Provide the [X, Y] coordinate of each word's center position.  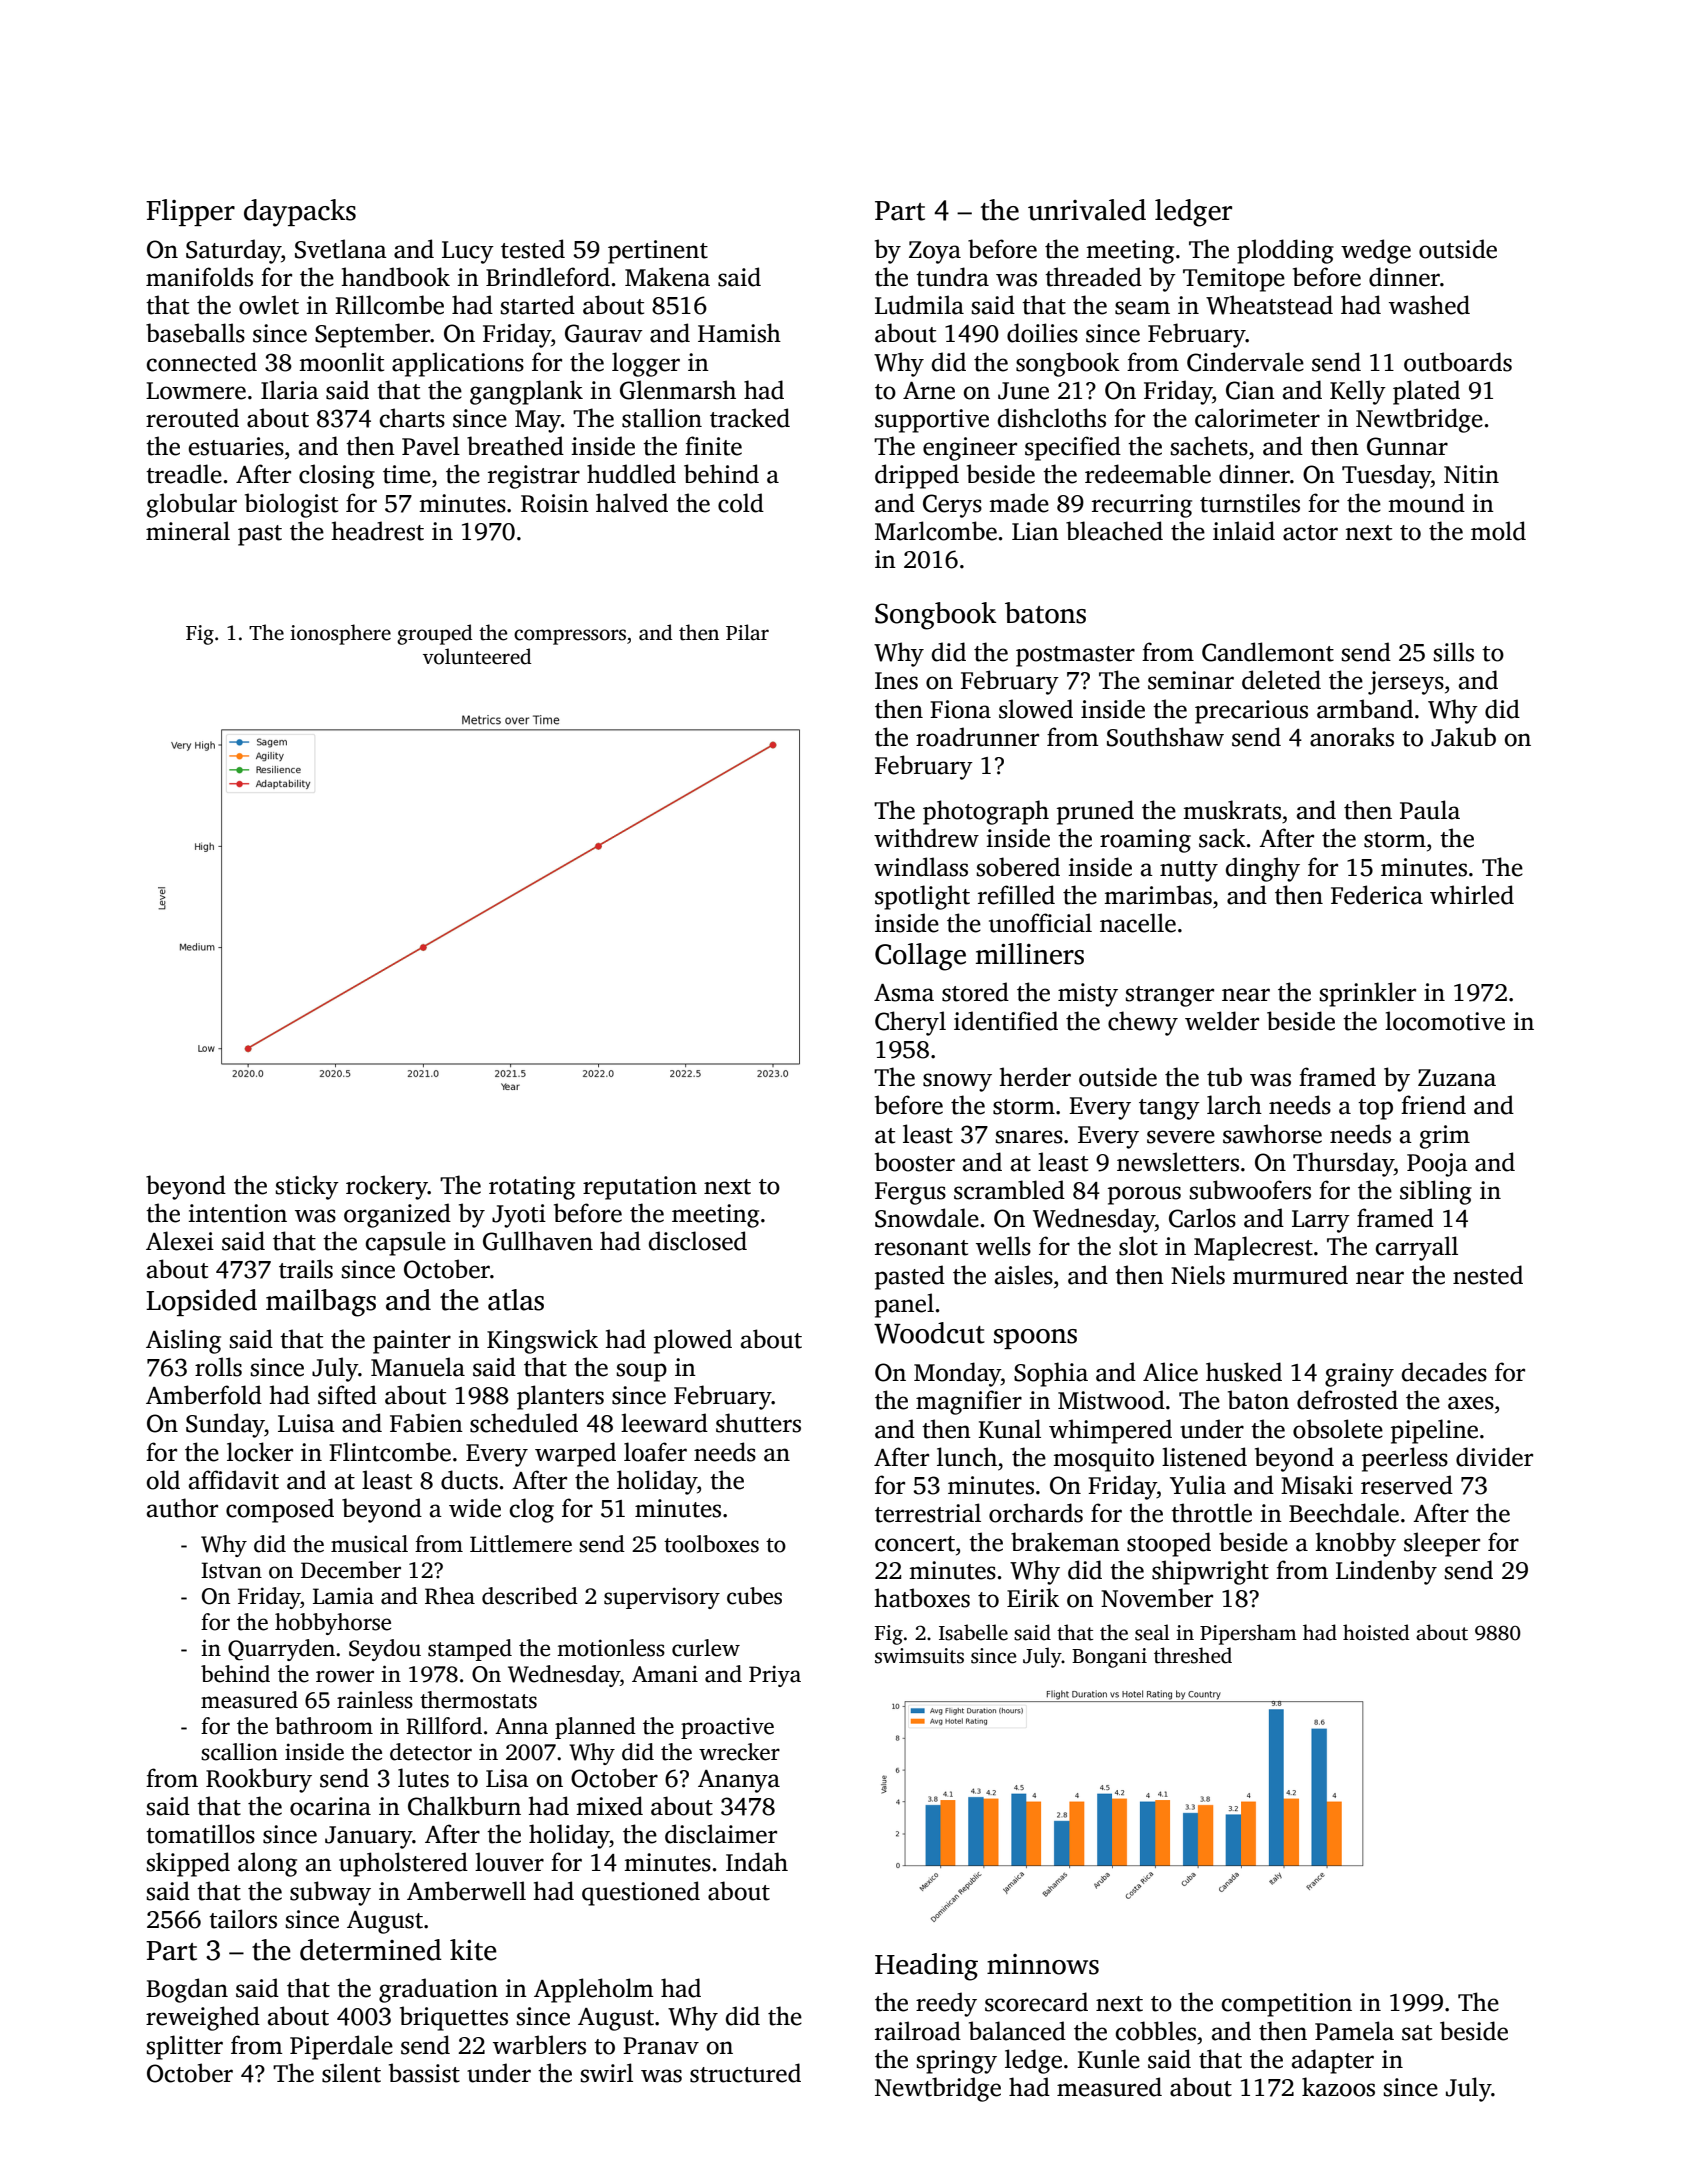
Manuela [418, 1367]
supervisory [662, 1598]
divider [1494, 1457]
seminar [1191, 680]
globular [192, 505]
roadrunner [977, 737]
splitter [184, 2047]
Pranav [661, 2046]
